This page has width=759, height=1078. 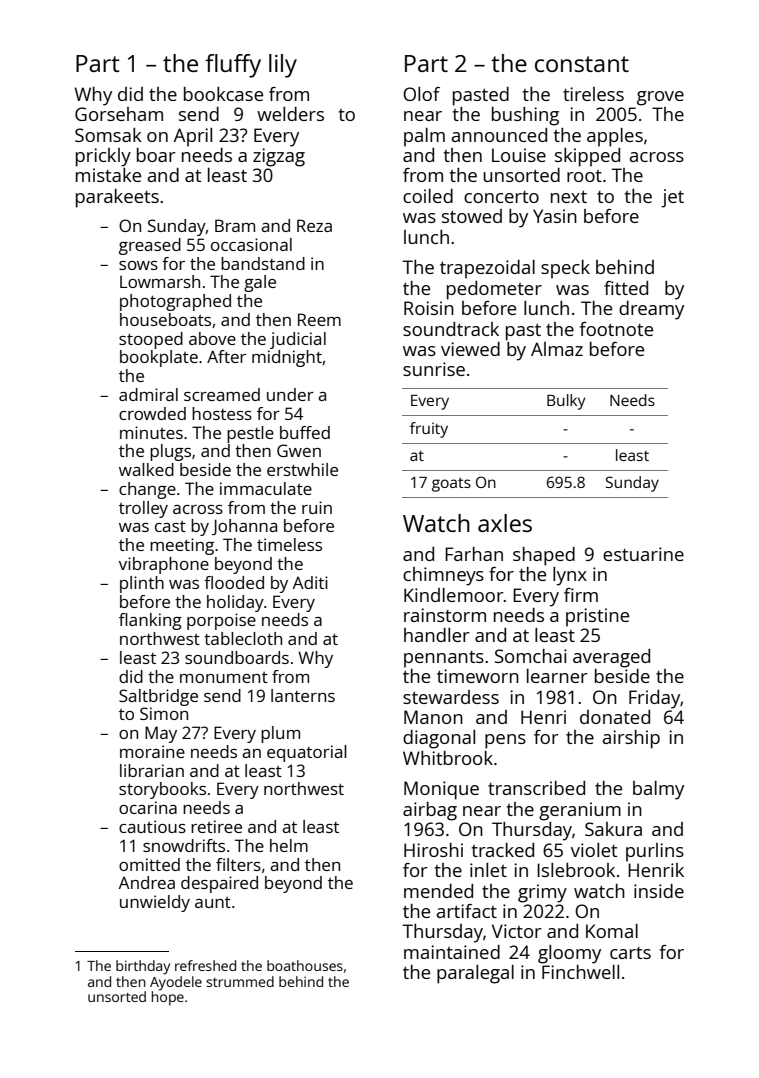 I want to click on Bulky, so click(x=566, y=402).
